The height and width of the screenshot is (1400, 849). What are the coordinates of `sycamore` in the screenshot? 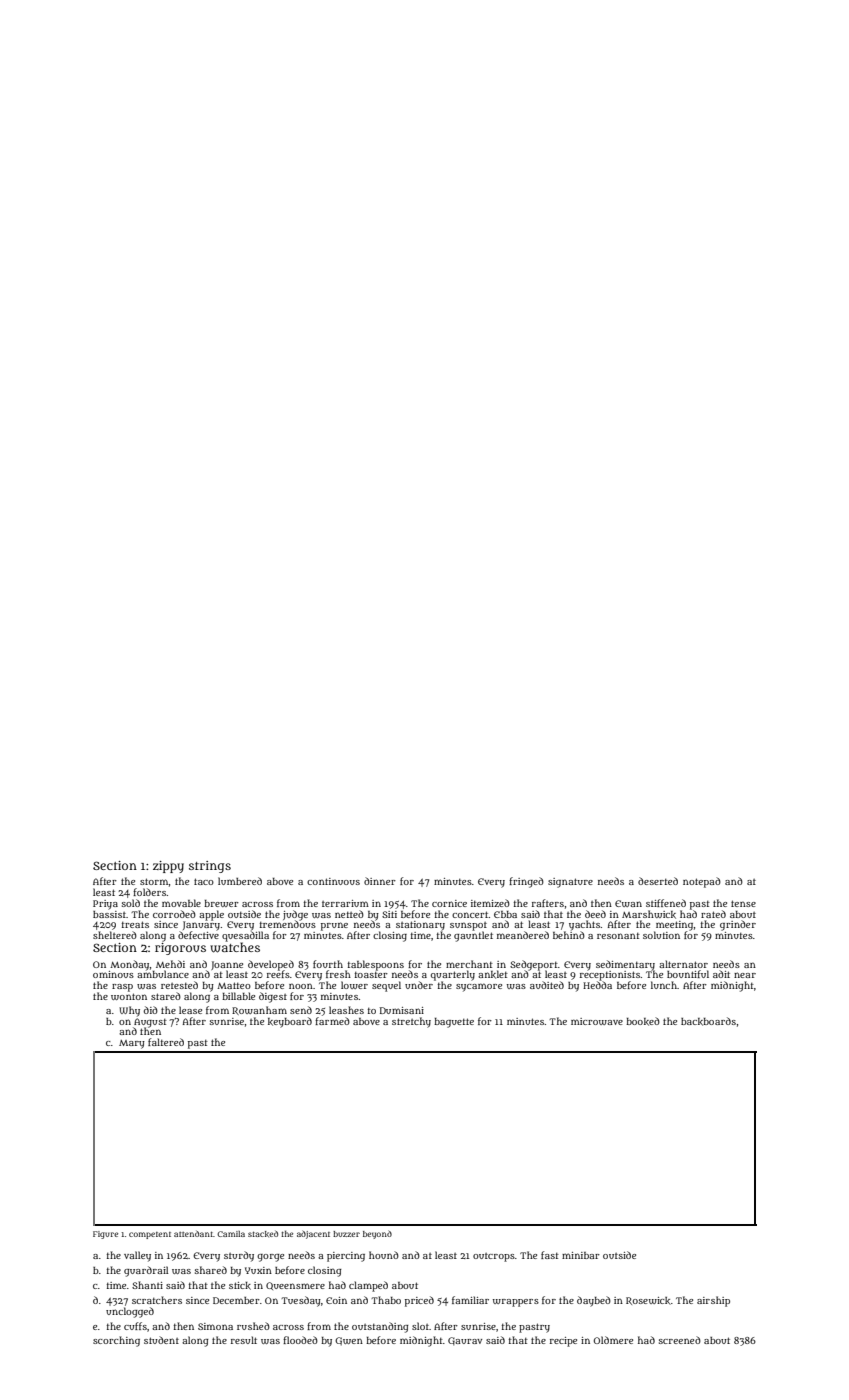 It's located at (479, 987).
